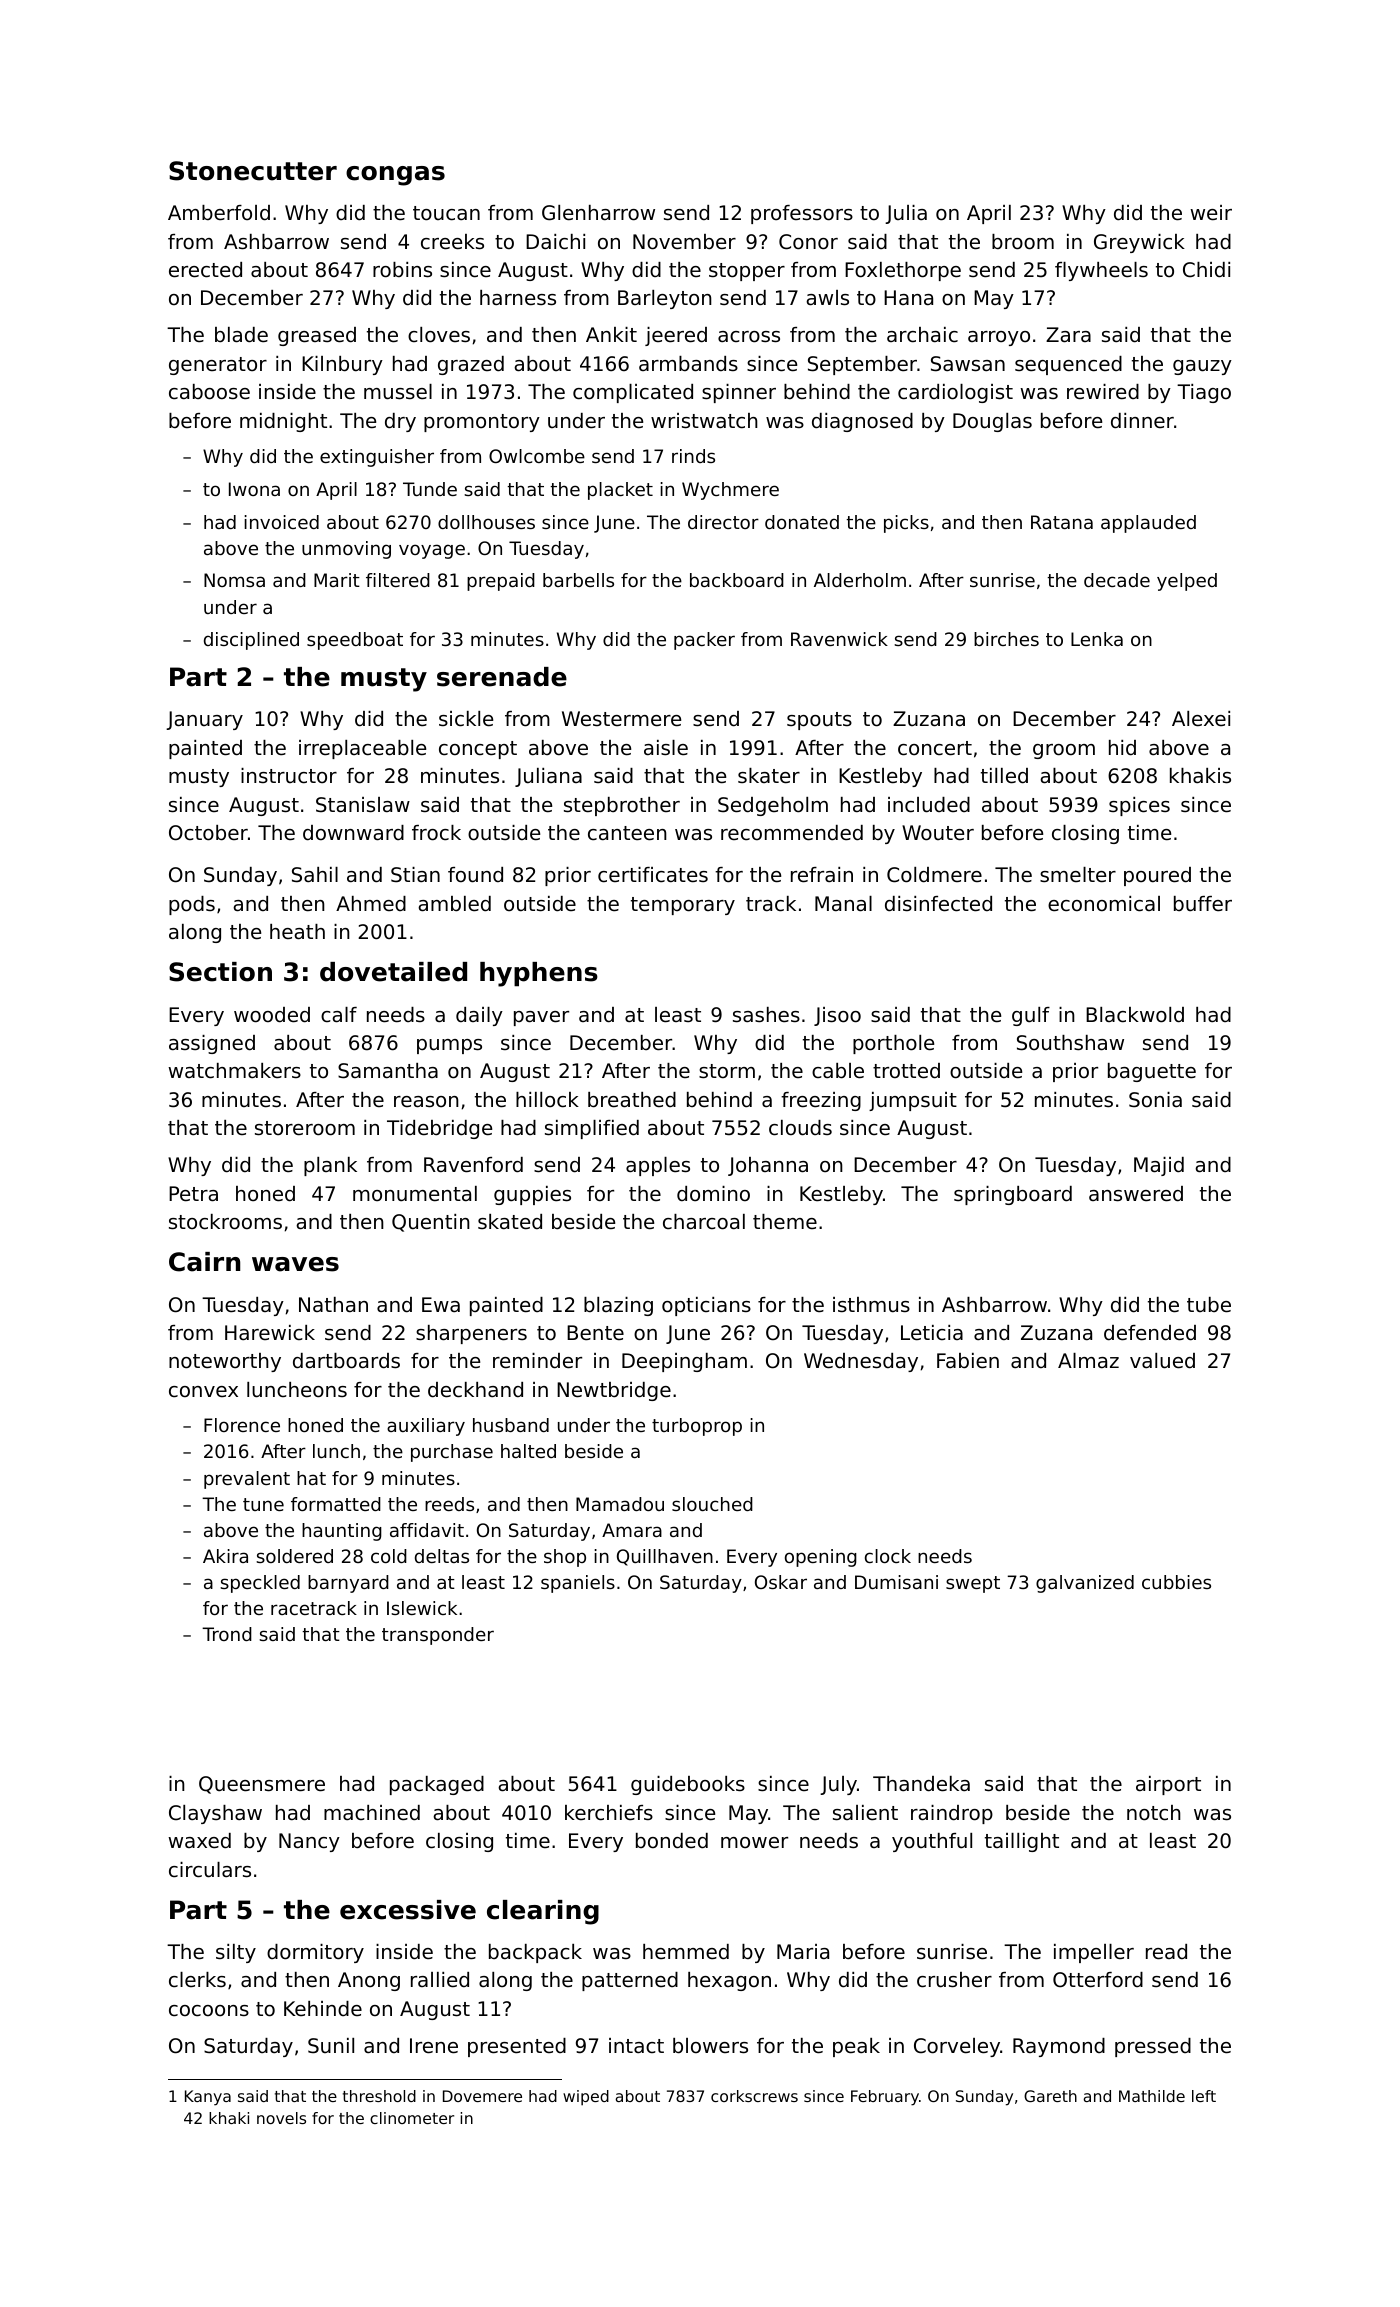 The image size is (1400, 2307). I want to click on Sonia, so click(1155, 1100).
